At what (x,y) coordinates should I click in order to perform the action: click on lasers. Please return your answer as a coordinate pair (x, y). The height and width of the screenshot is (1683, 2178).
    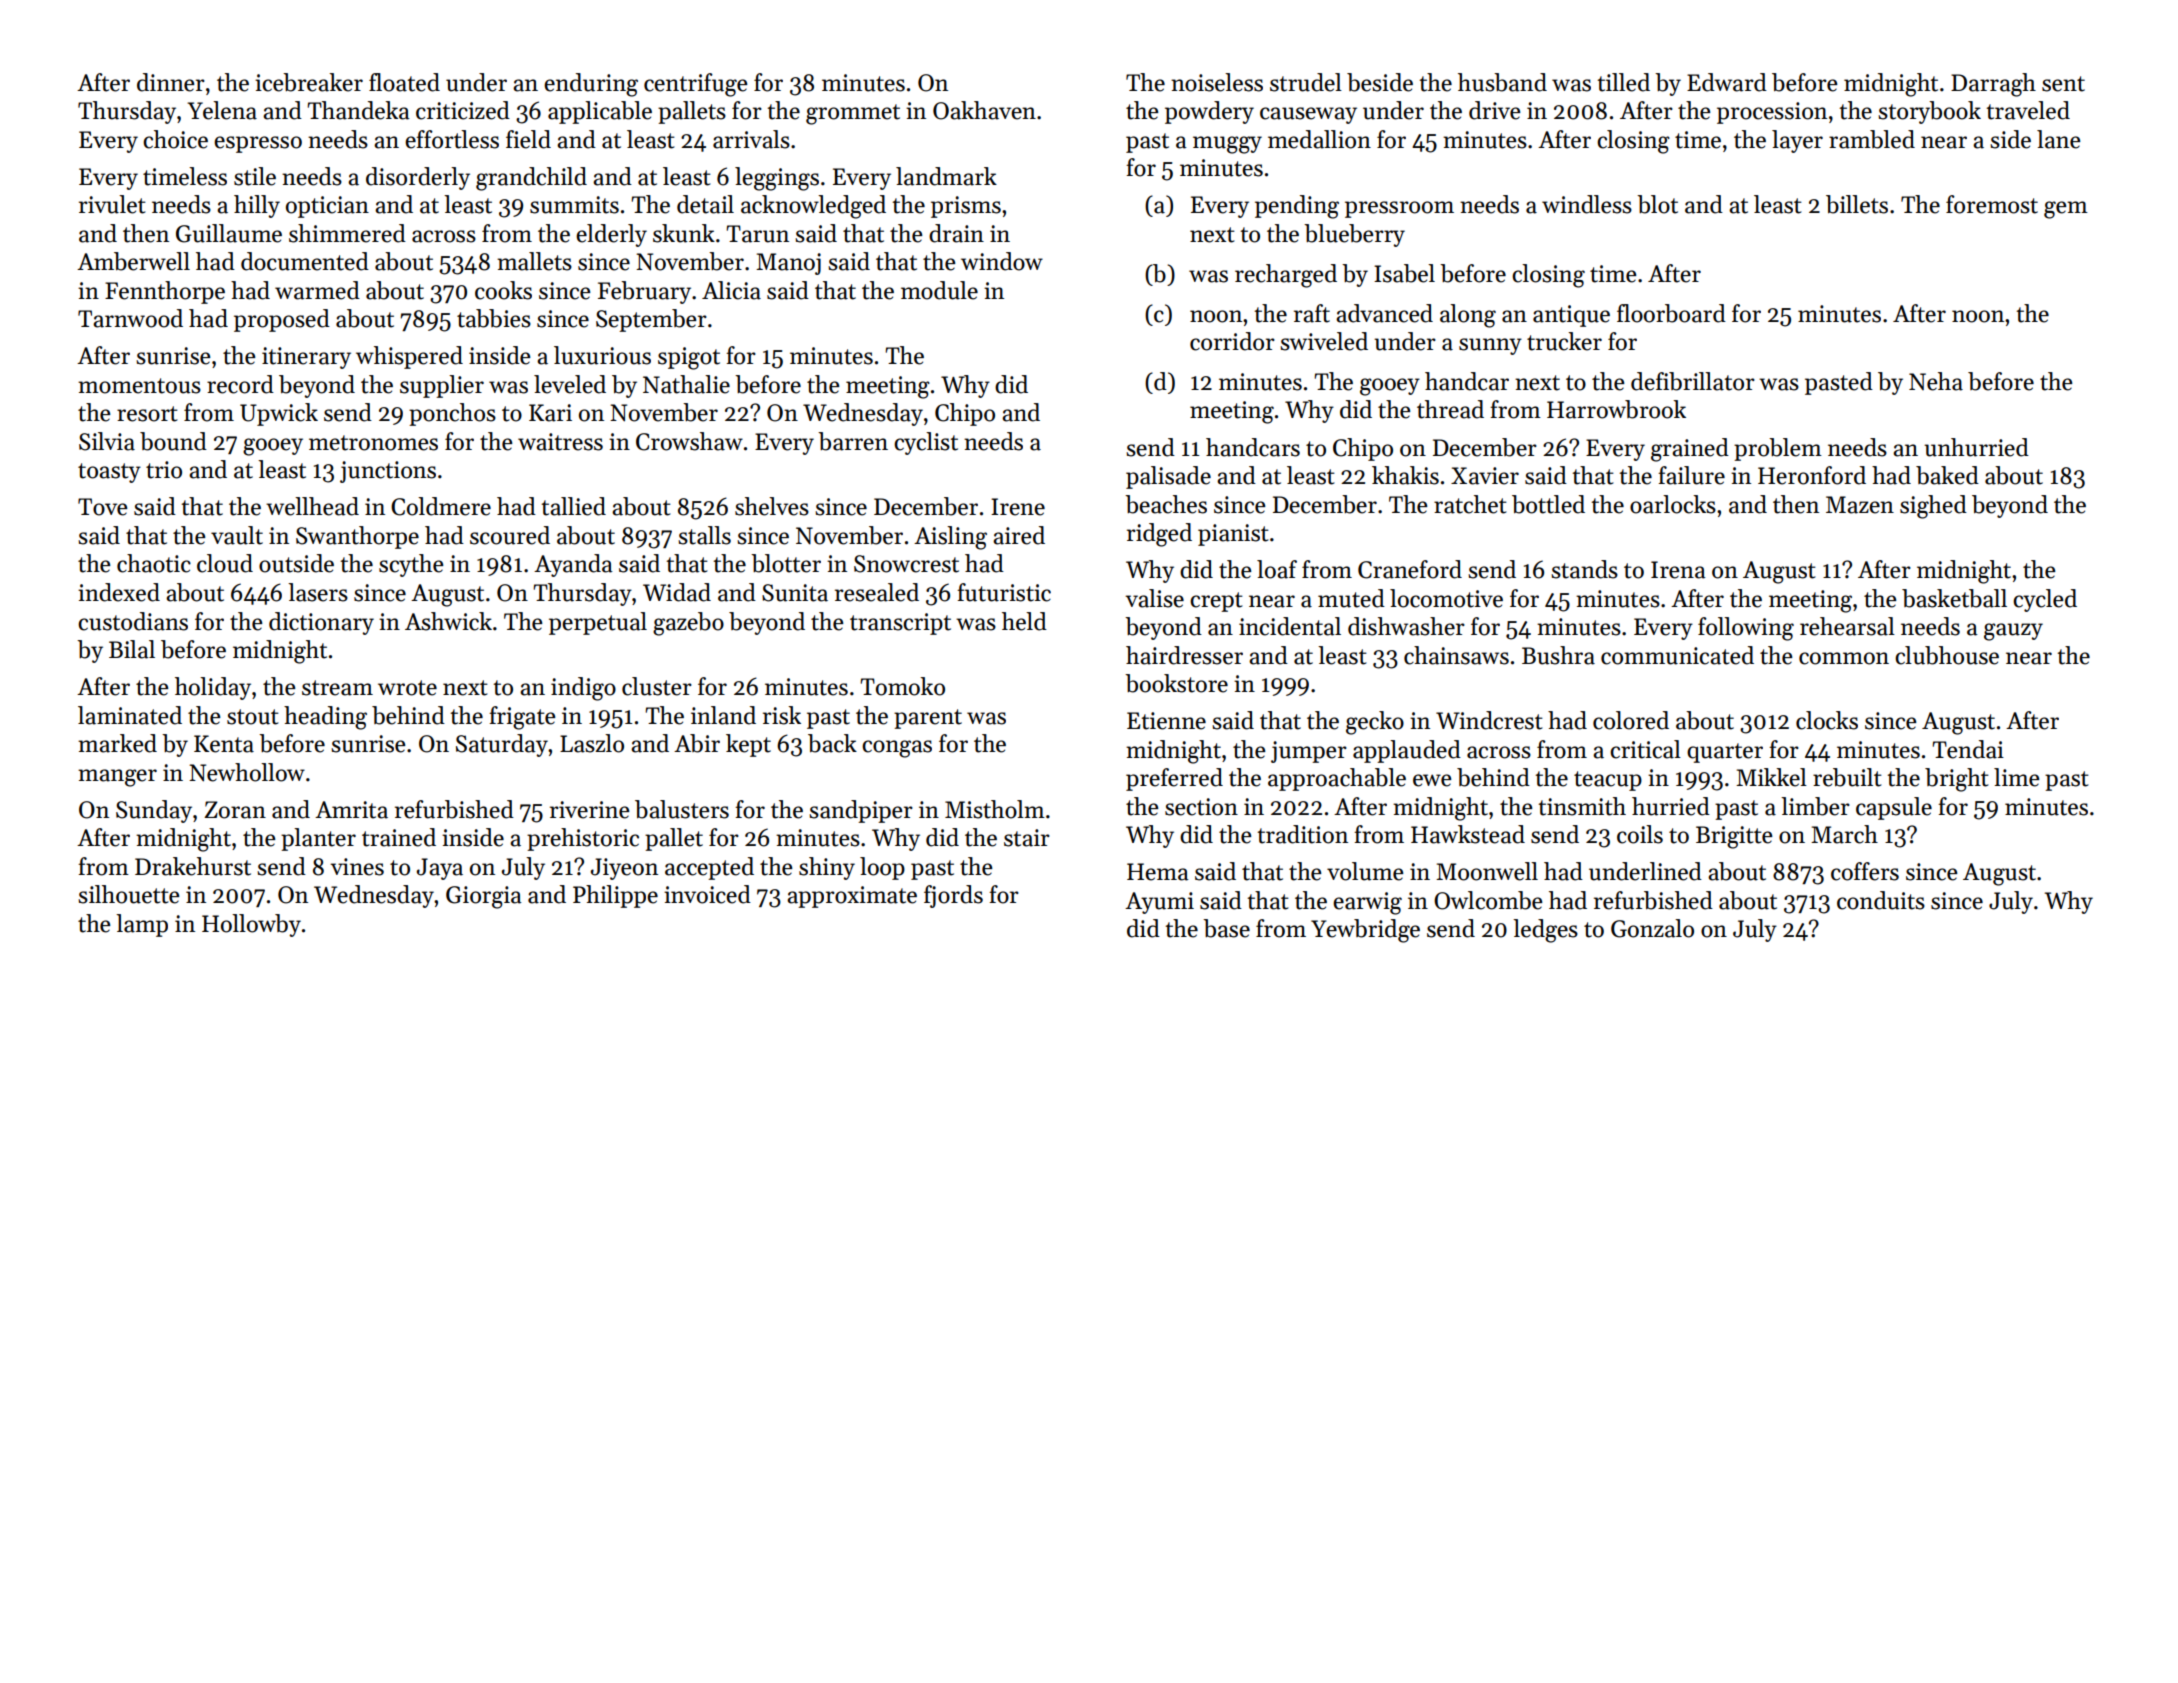
    Looking at the image, I should click on (318, 592).
